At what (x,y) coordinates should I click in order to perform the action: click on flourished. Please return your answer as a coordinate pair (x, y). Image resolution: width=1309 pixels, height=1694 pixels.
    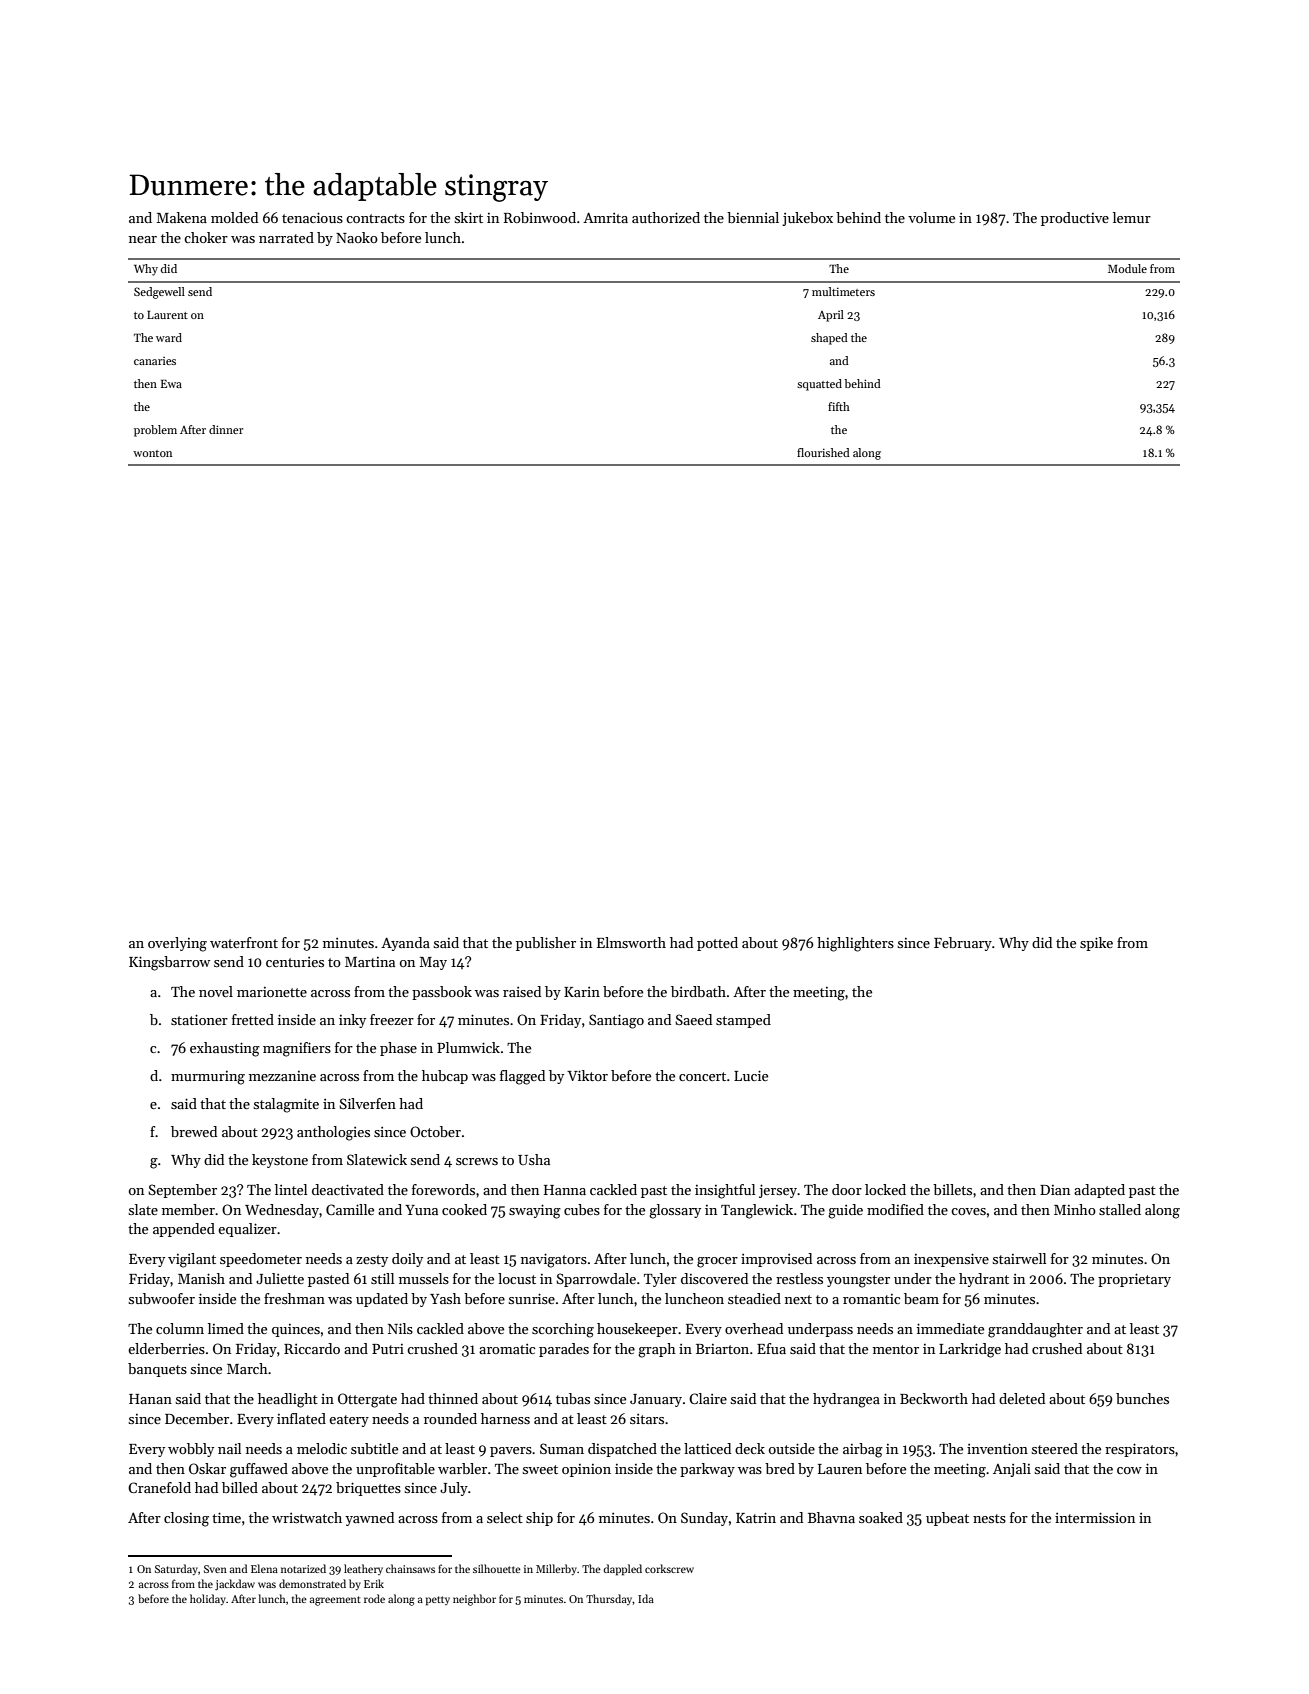
    Looking at the image, I should click on (823, 452).
